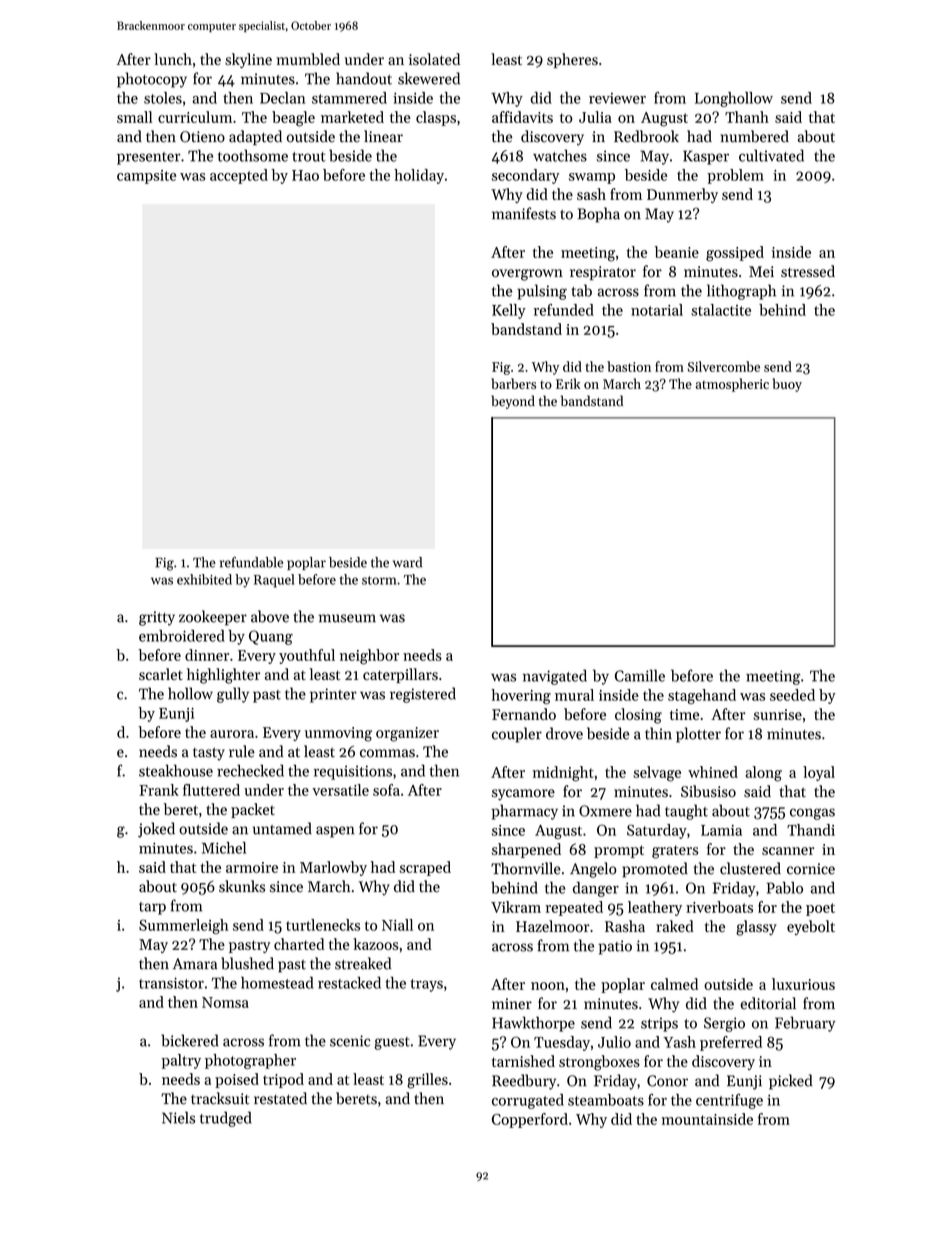 The width and height of the image is (952, 1233). Describe the element at coordinates (146, 177) in the image. I see `campsite` at that location.
